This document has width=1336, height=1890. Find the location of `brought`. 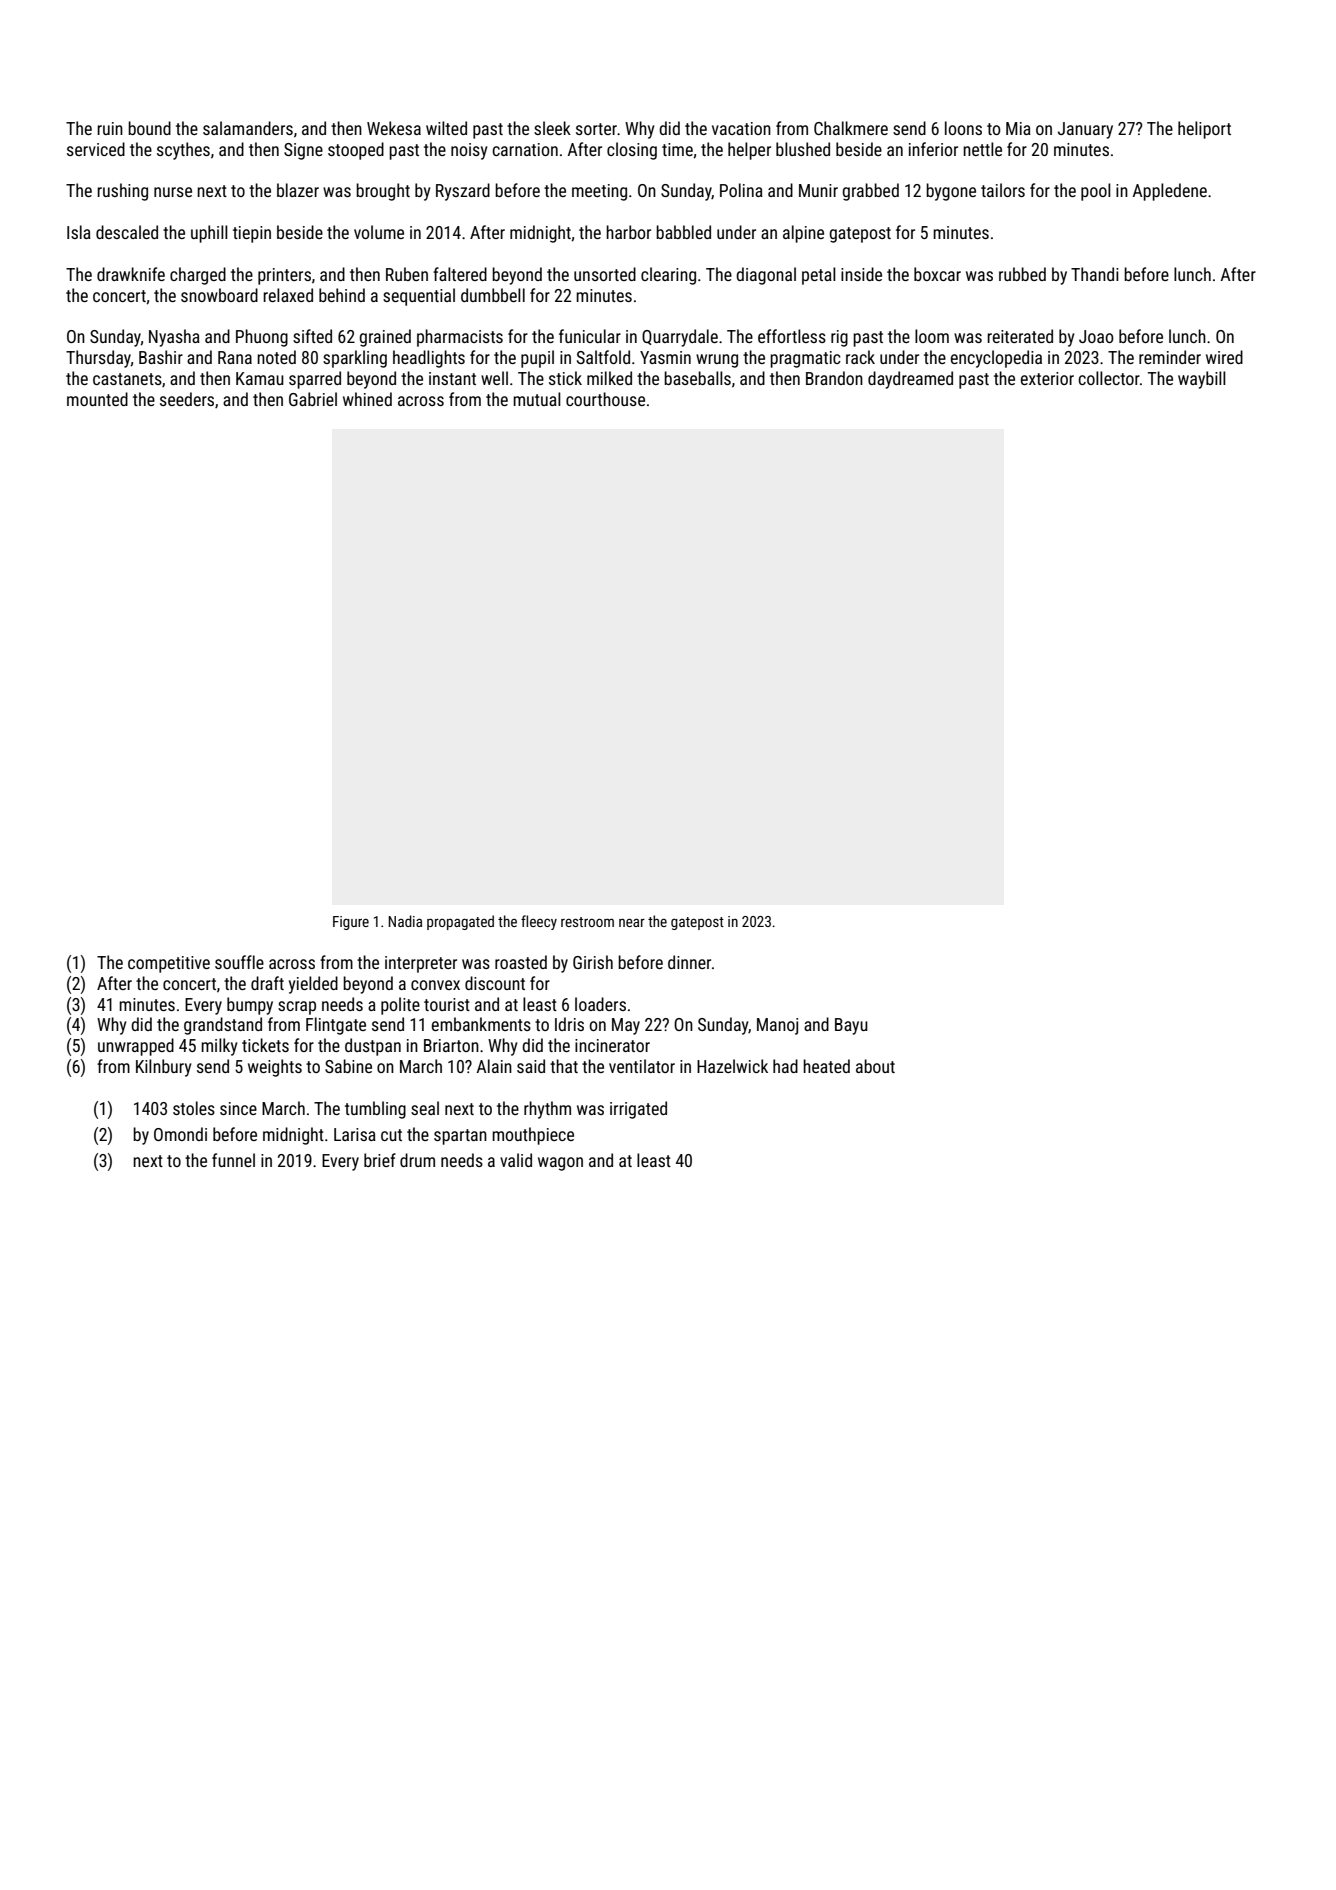

brought is located at coordinates (383, 192).
